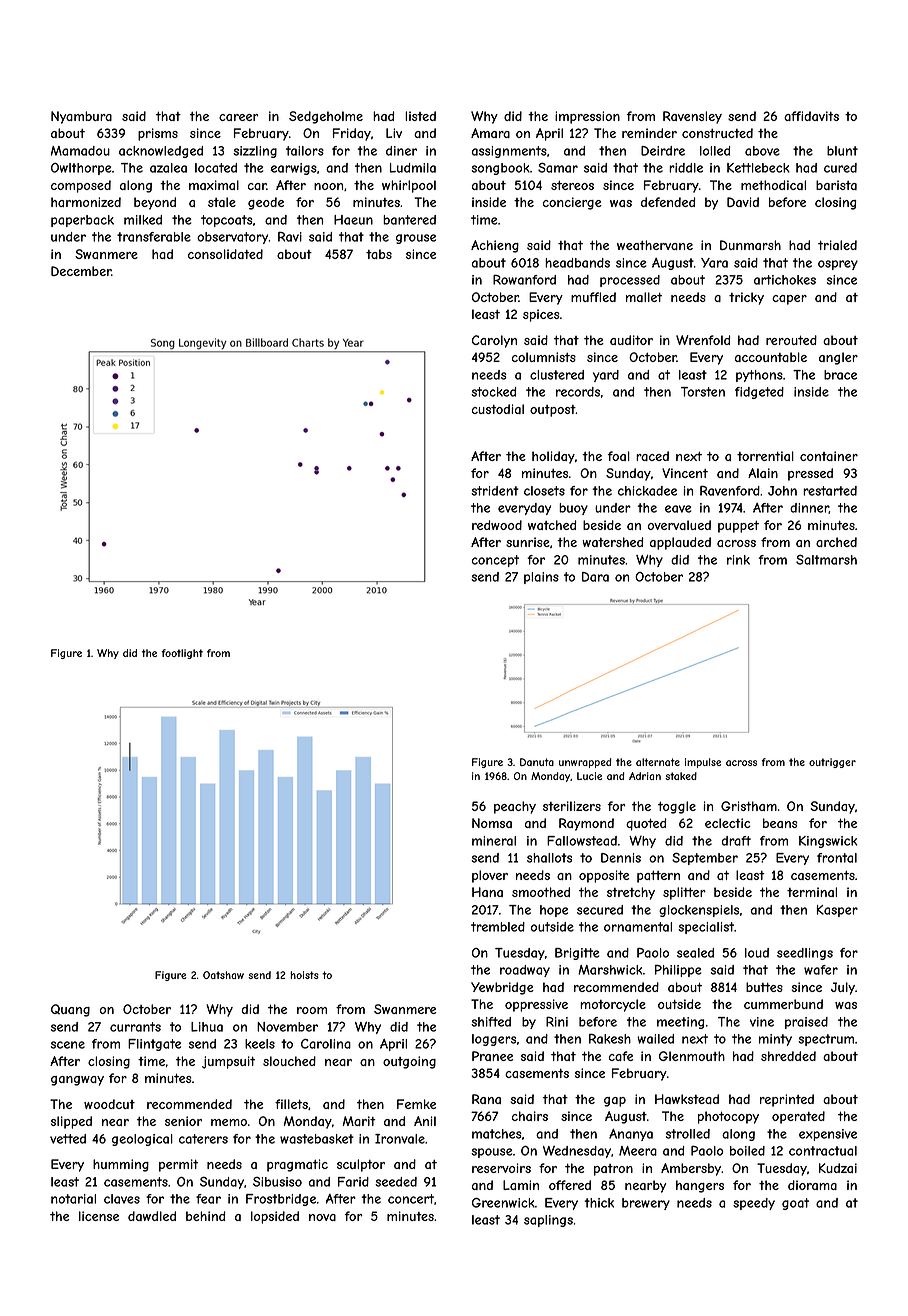  What do you see at coordinates (277, 1182) in the screenshot?
I see `Sibusiso` at bounding box center [277, 1182].
